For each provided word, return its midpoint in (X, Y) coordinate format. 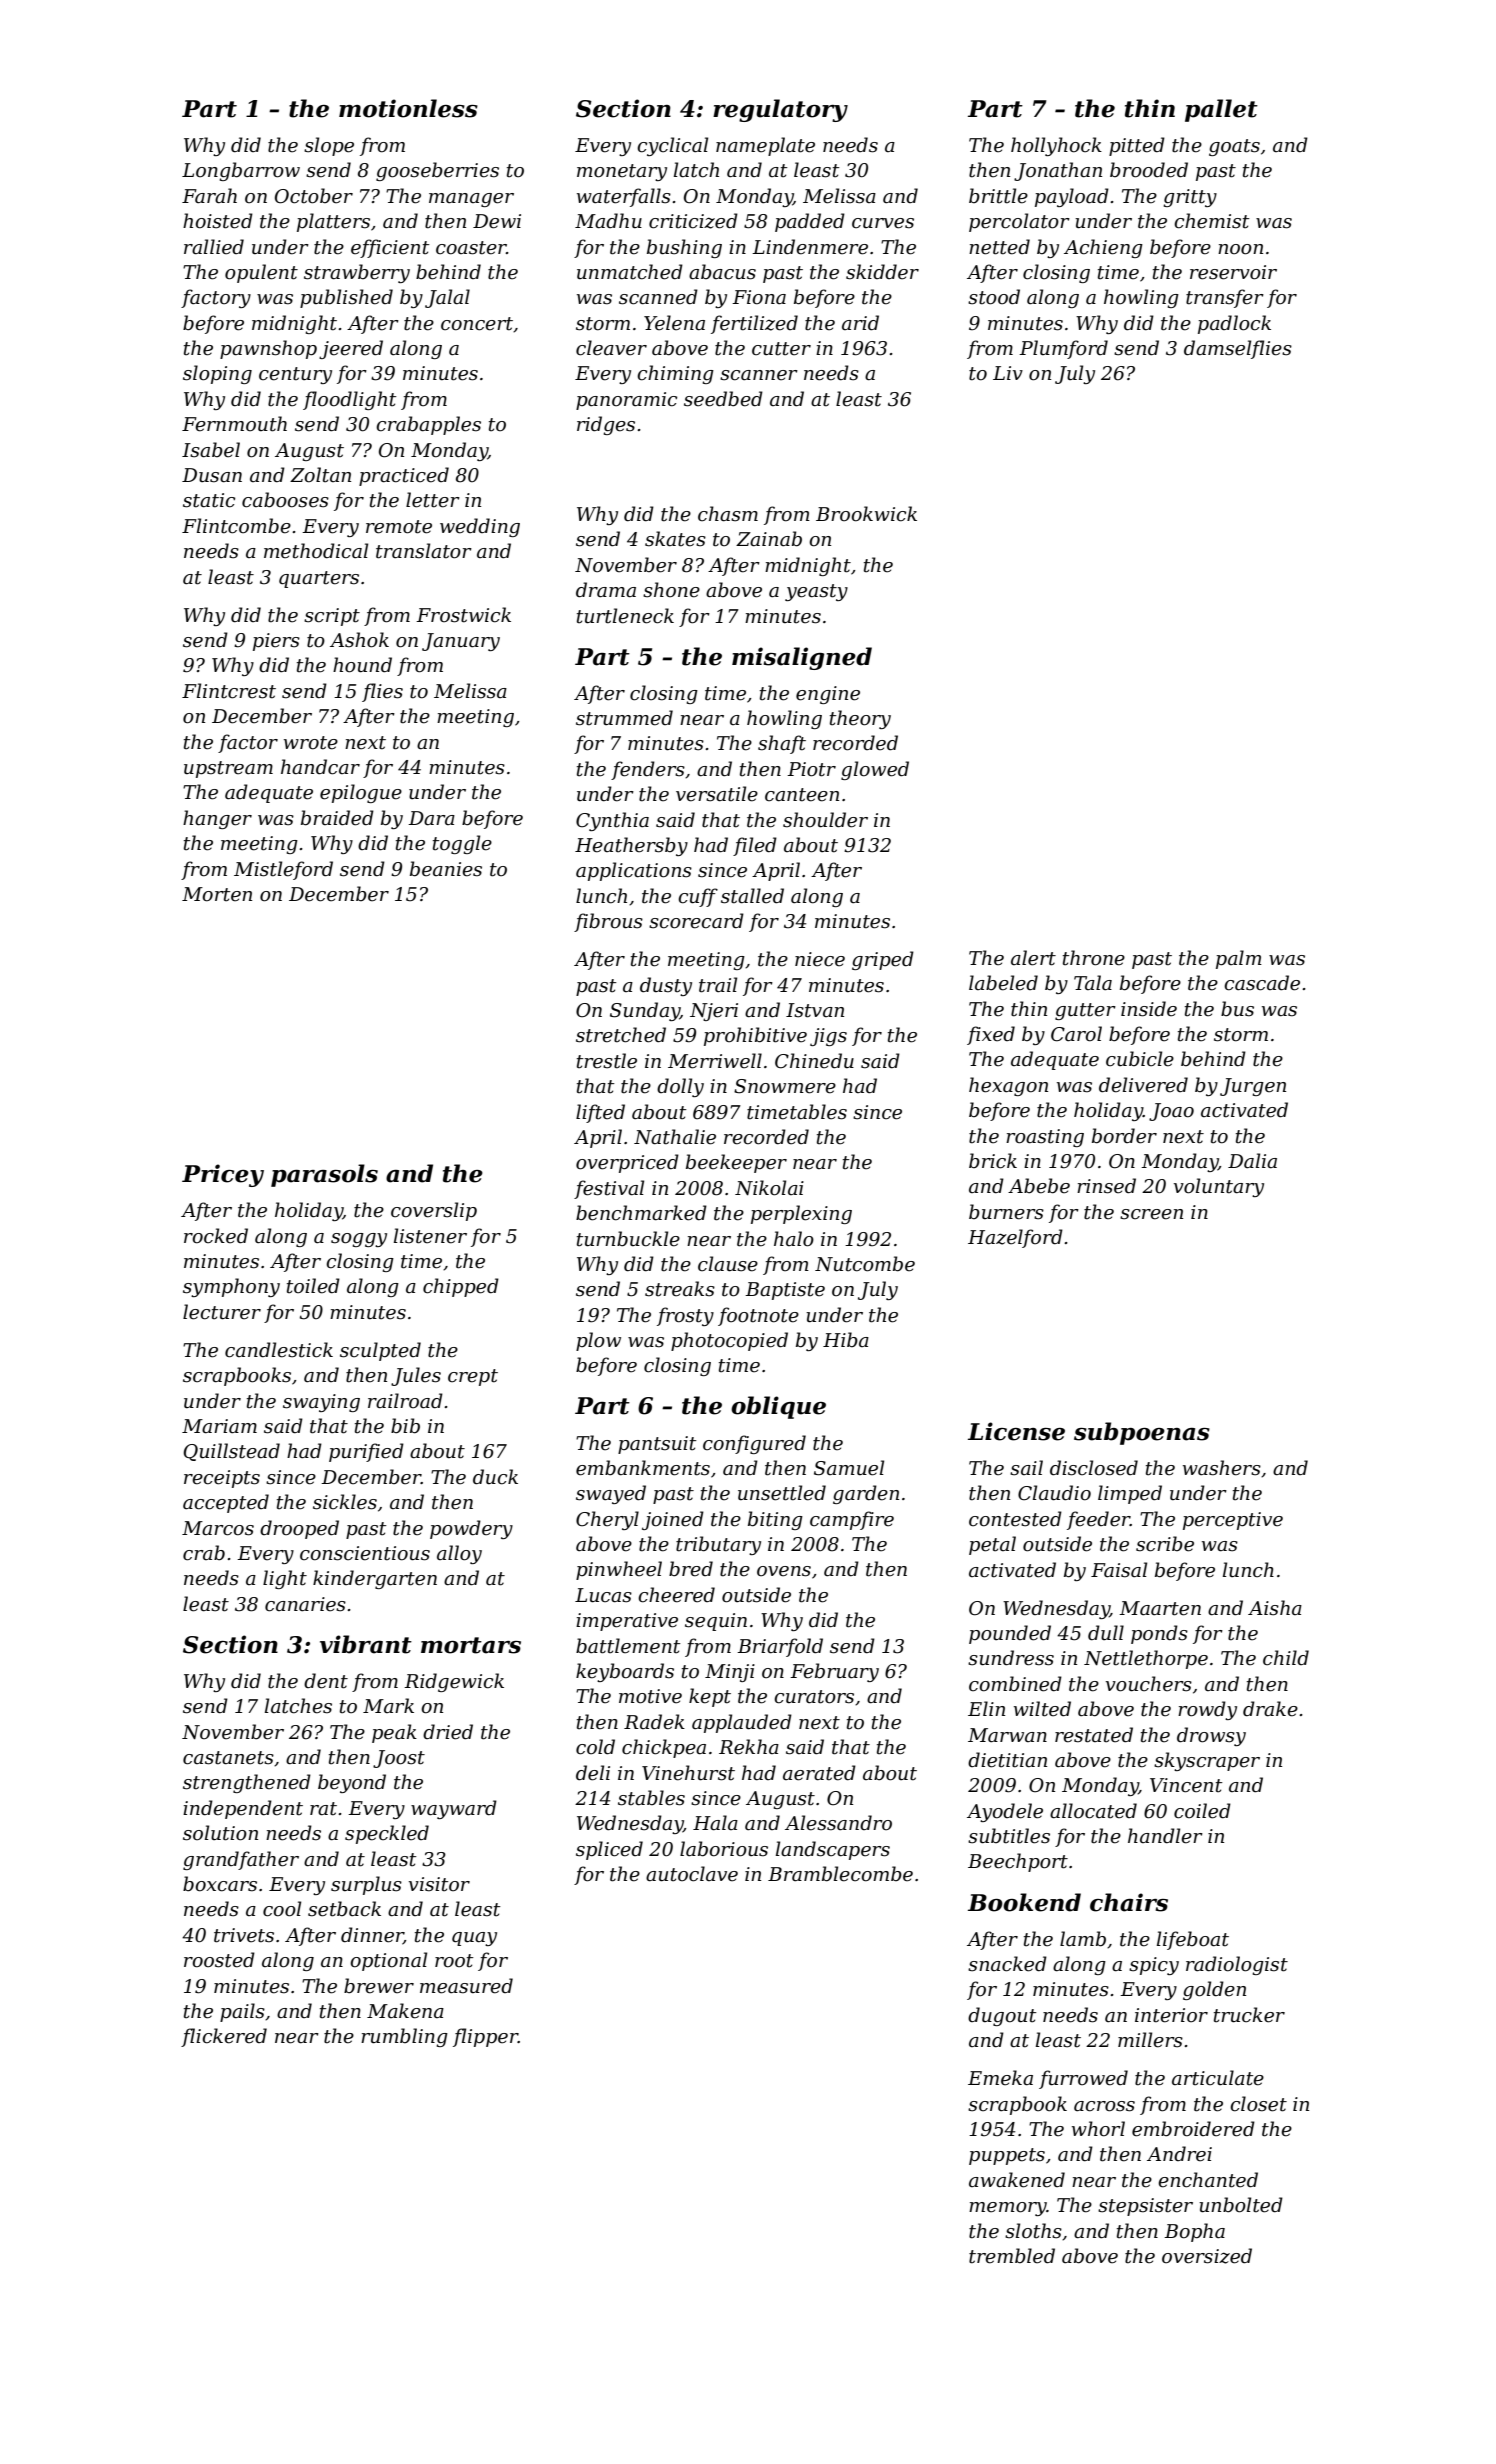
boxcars (220, 1884)
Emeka (1000, 2078)
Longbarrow (241, 171)
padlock (1234, 324)
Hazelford (1015, 1238)
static (209, 500)
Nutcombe (865, 1264)
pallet (1221, 110)
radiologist (1237, 1965)
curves (883, 223)
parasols (324, 1175)
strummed (624, 718)
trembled (1012, 2256)
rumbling (404, 2037)
